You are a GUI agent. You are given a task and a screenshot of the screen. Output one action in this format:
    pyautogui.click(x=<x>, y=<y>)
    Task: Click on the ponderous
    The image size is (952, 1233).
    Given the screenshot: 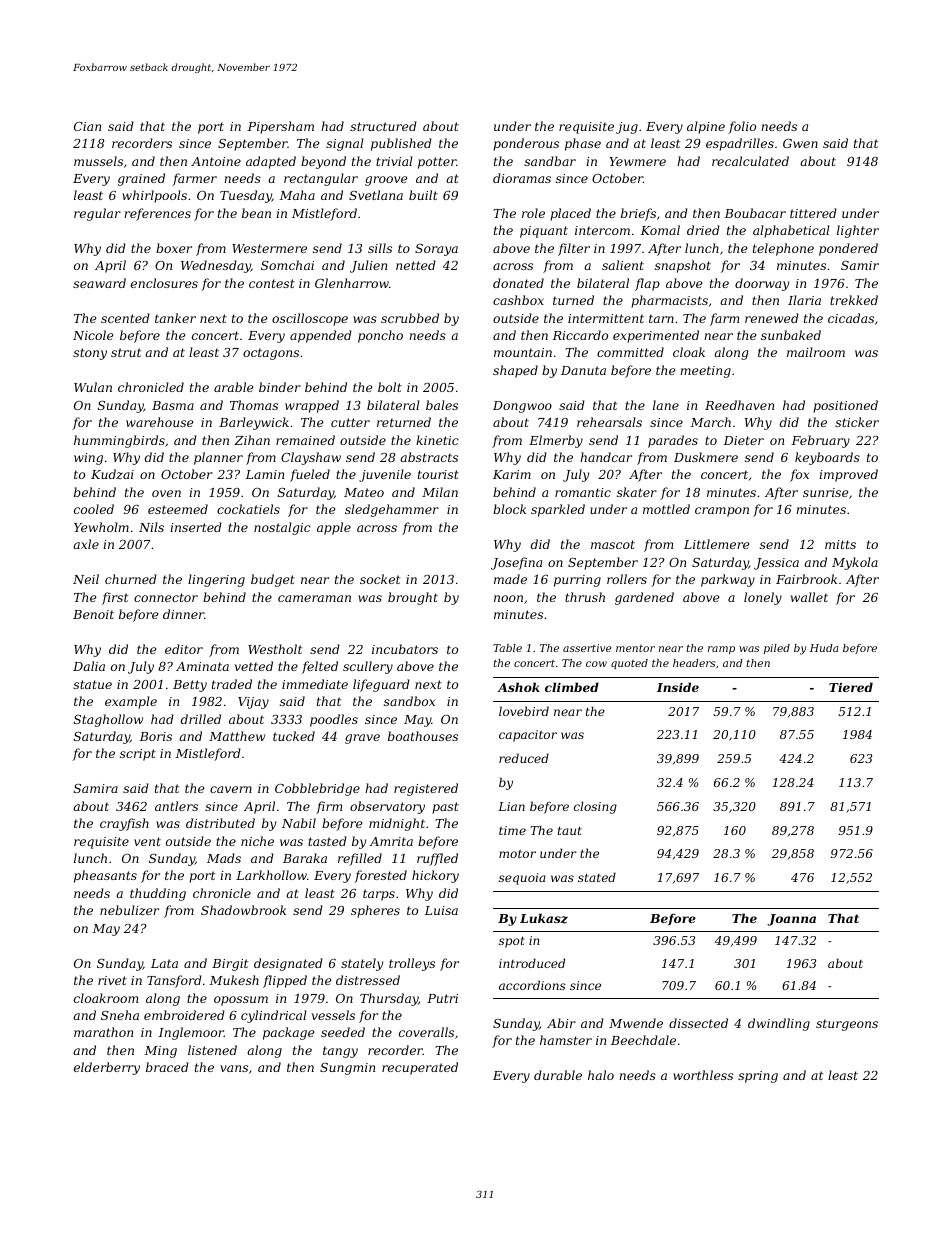 What is the action you would take?
    pyautogui.click(x=526, y=144)
